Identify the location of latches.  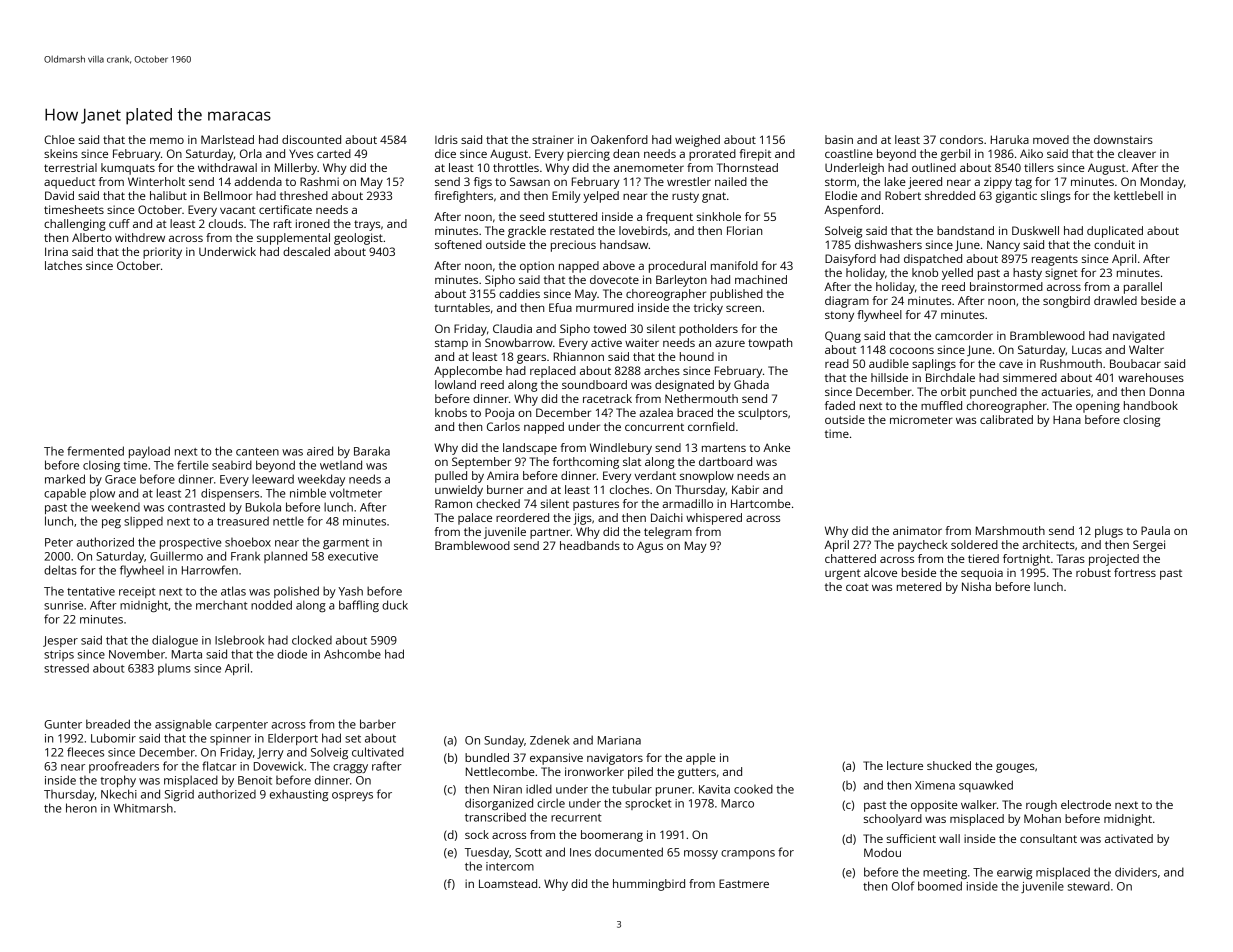
(63, 265).
